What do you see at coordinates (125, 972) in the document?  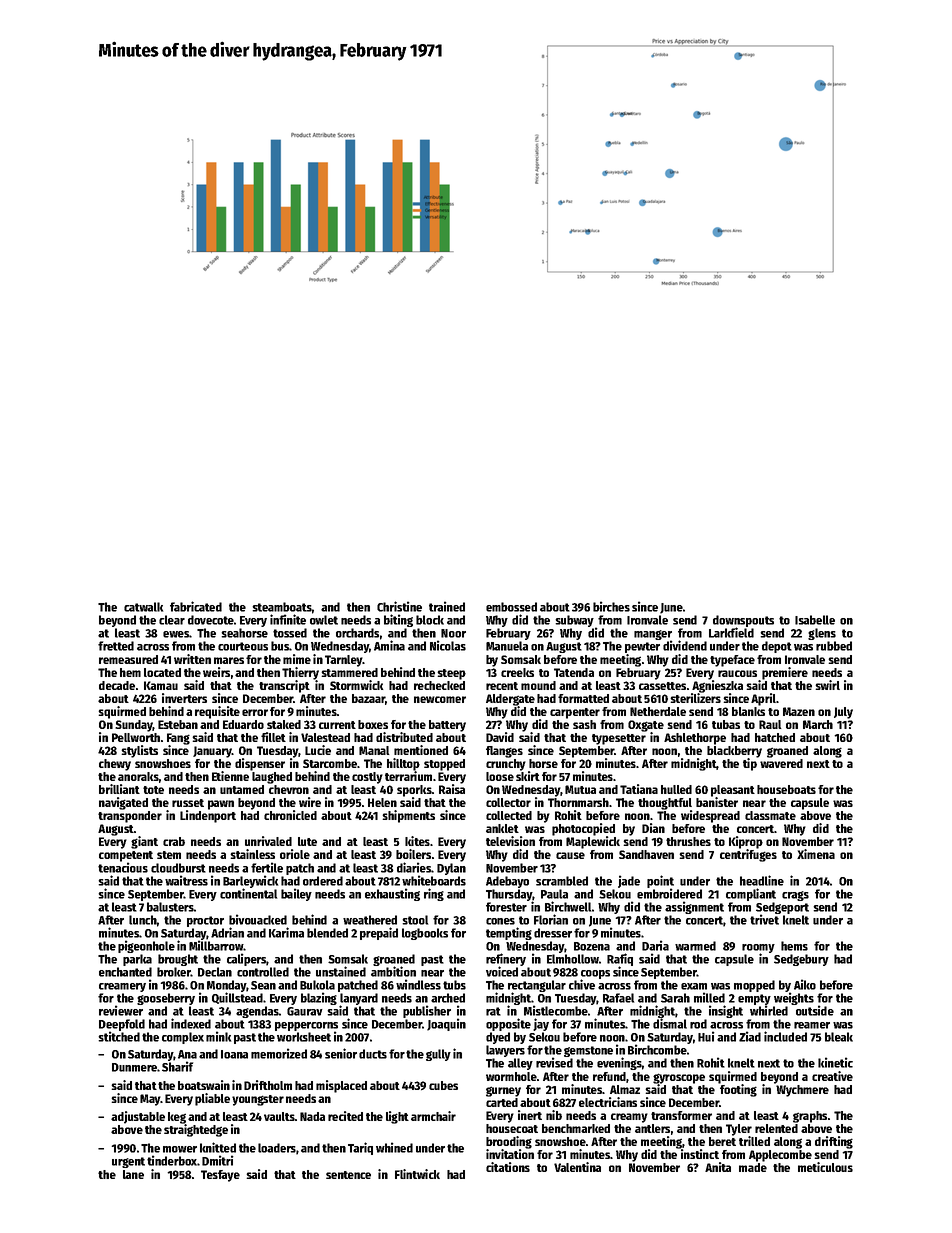 I see `enchanted` at bounding box center [125, 972].
